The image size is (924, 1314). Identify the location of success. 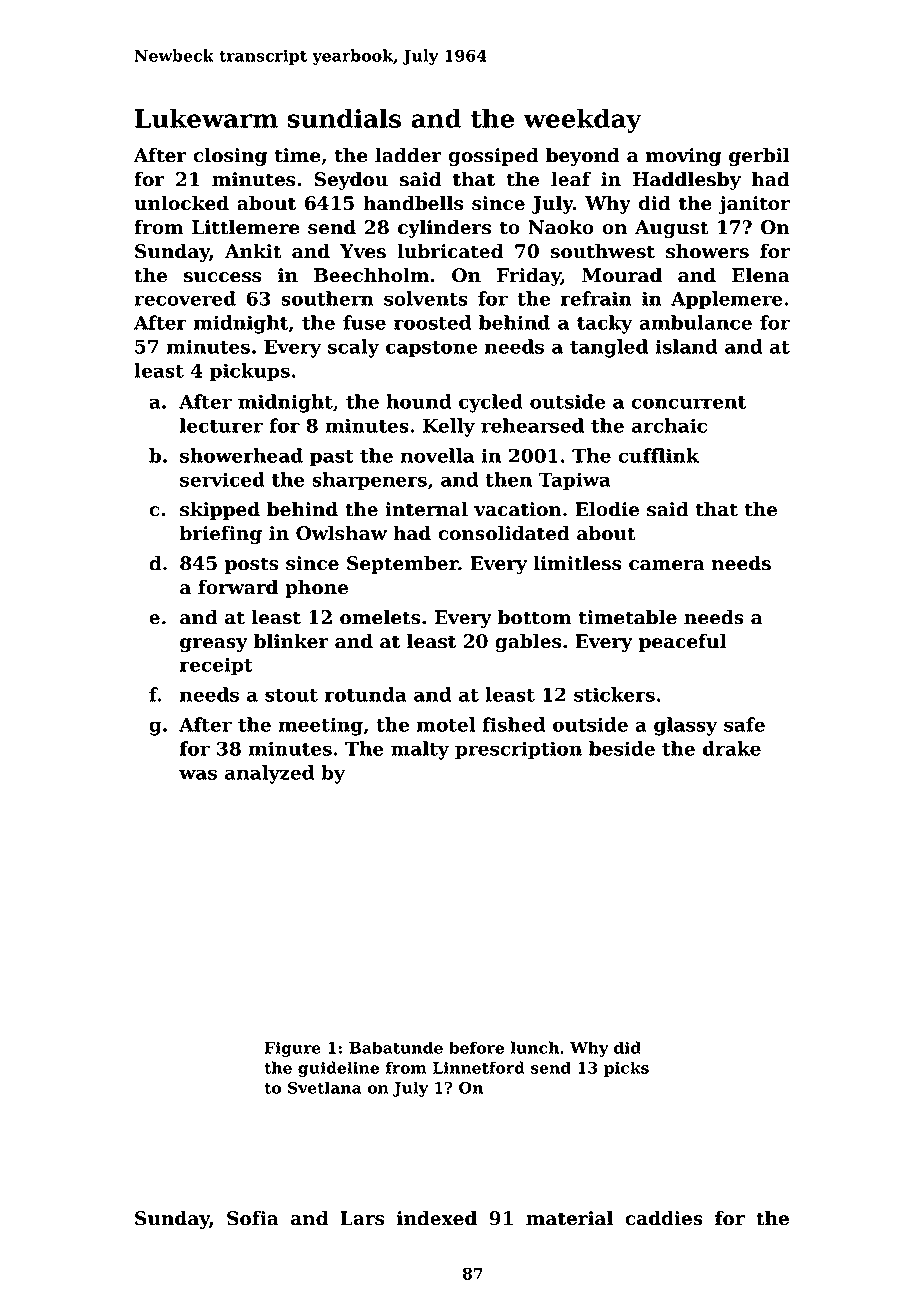
(223, 277).
